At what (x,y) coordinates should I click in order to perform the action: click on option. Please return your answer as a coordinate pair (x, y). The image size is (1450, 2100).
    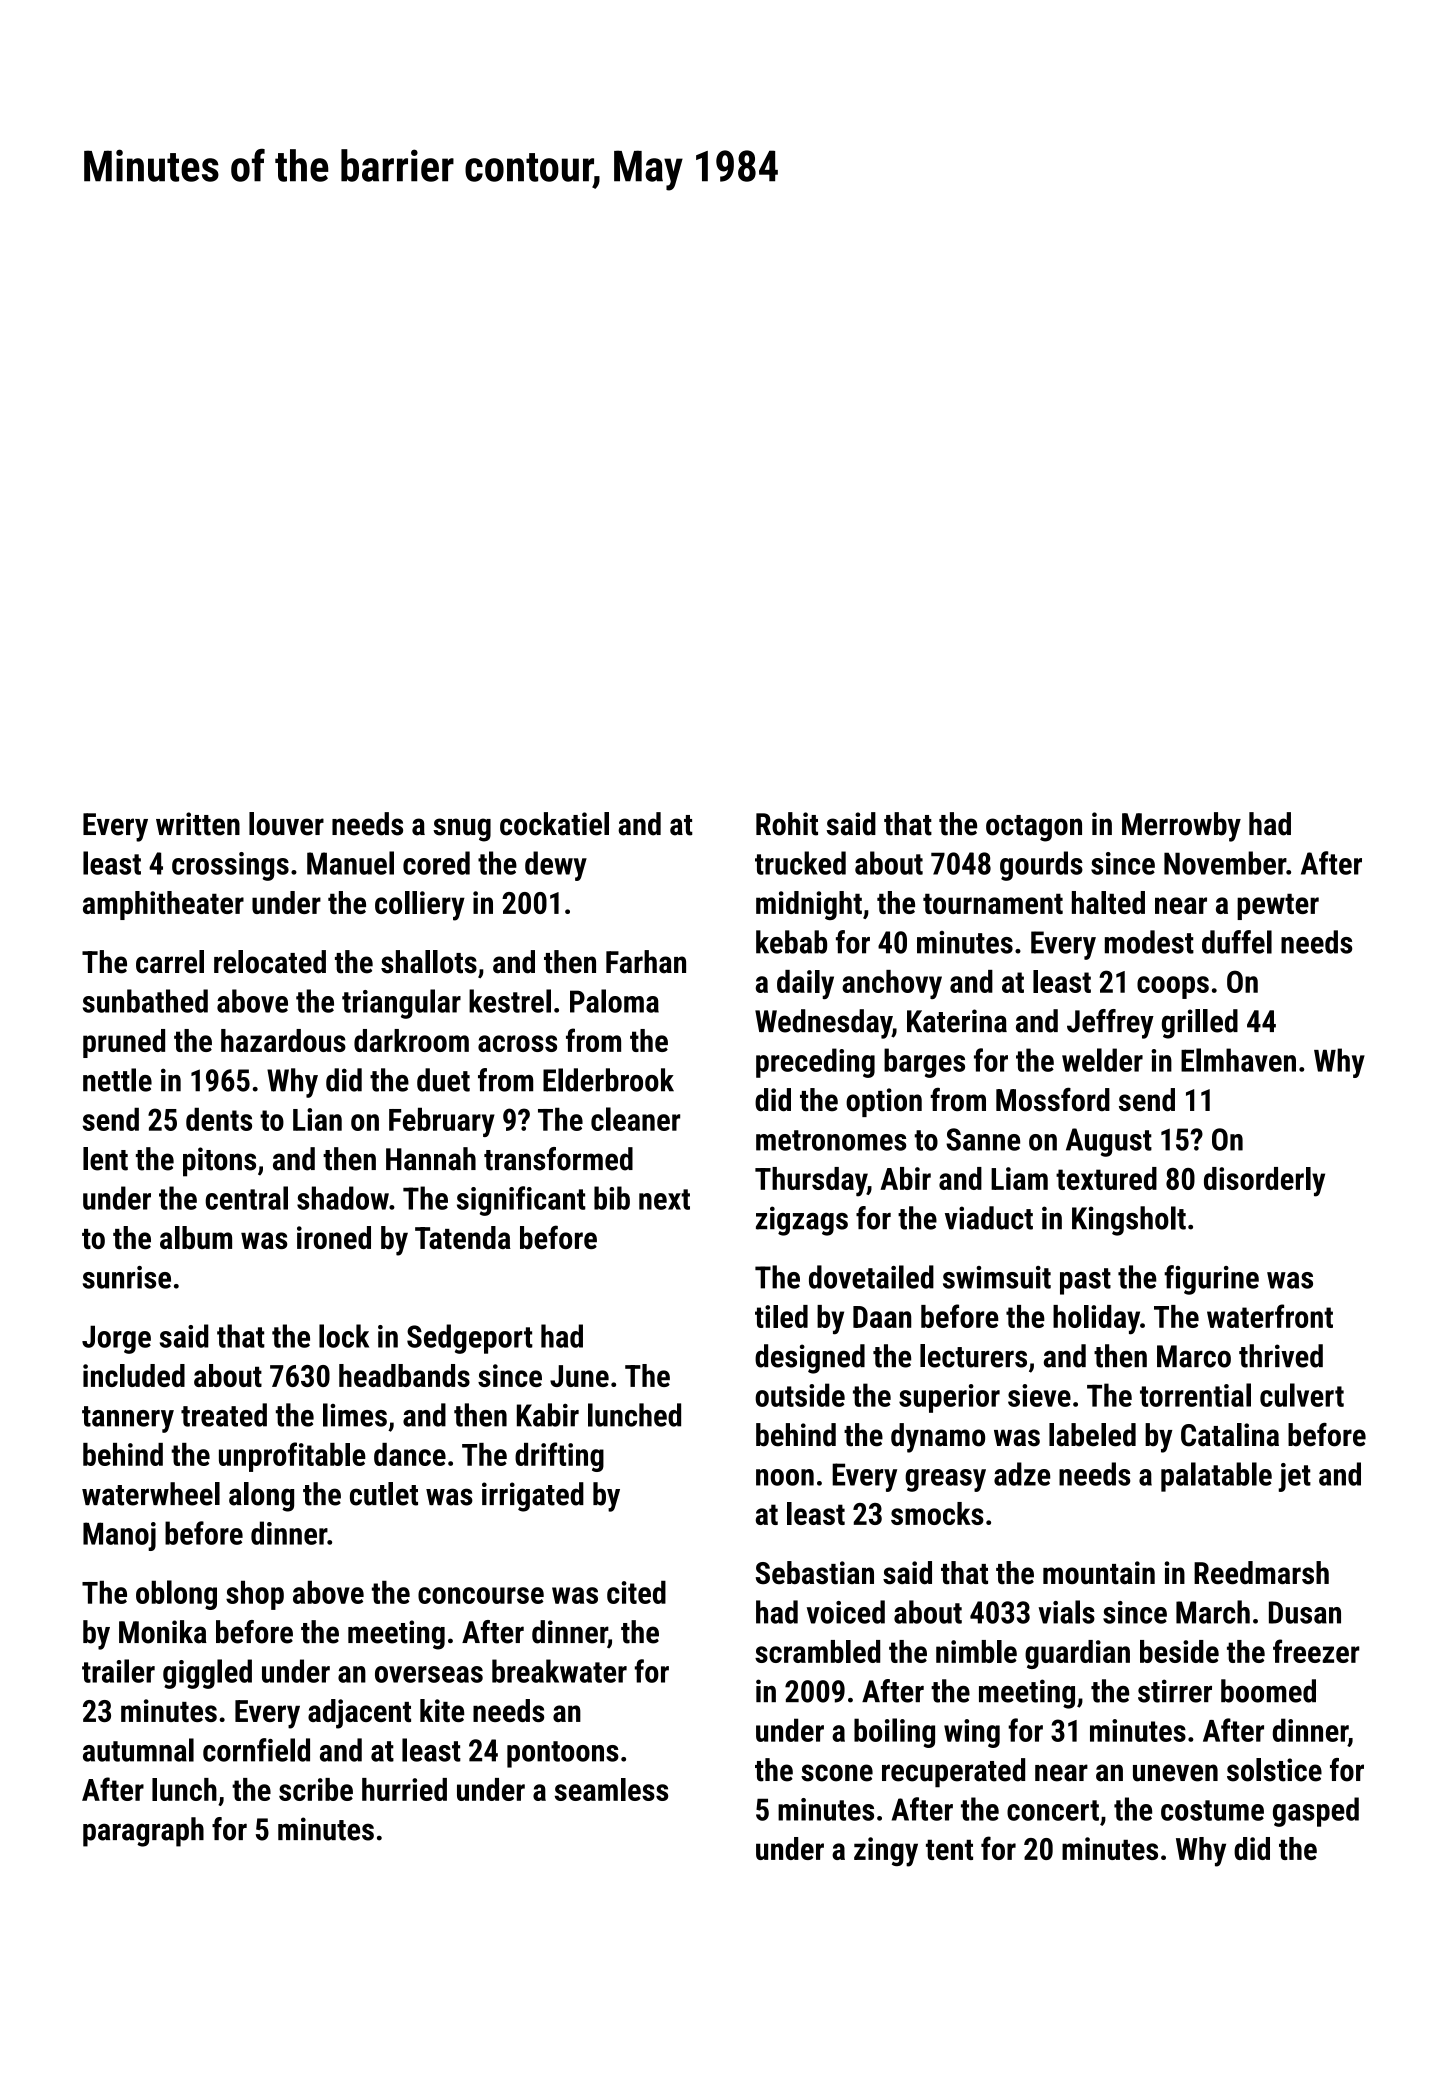
    Looking at the image, I should click on (884, 1102).
